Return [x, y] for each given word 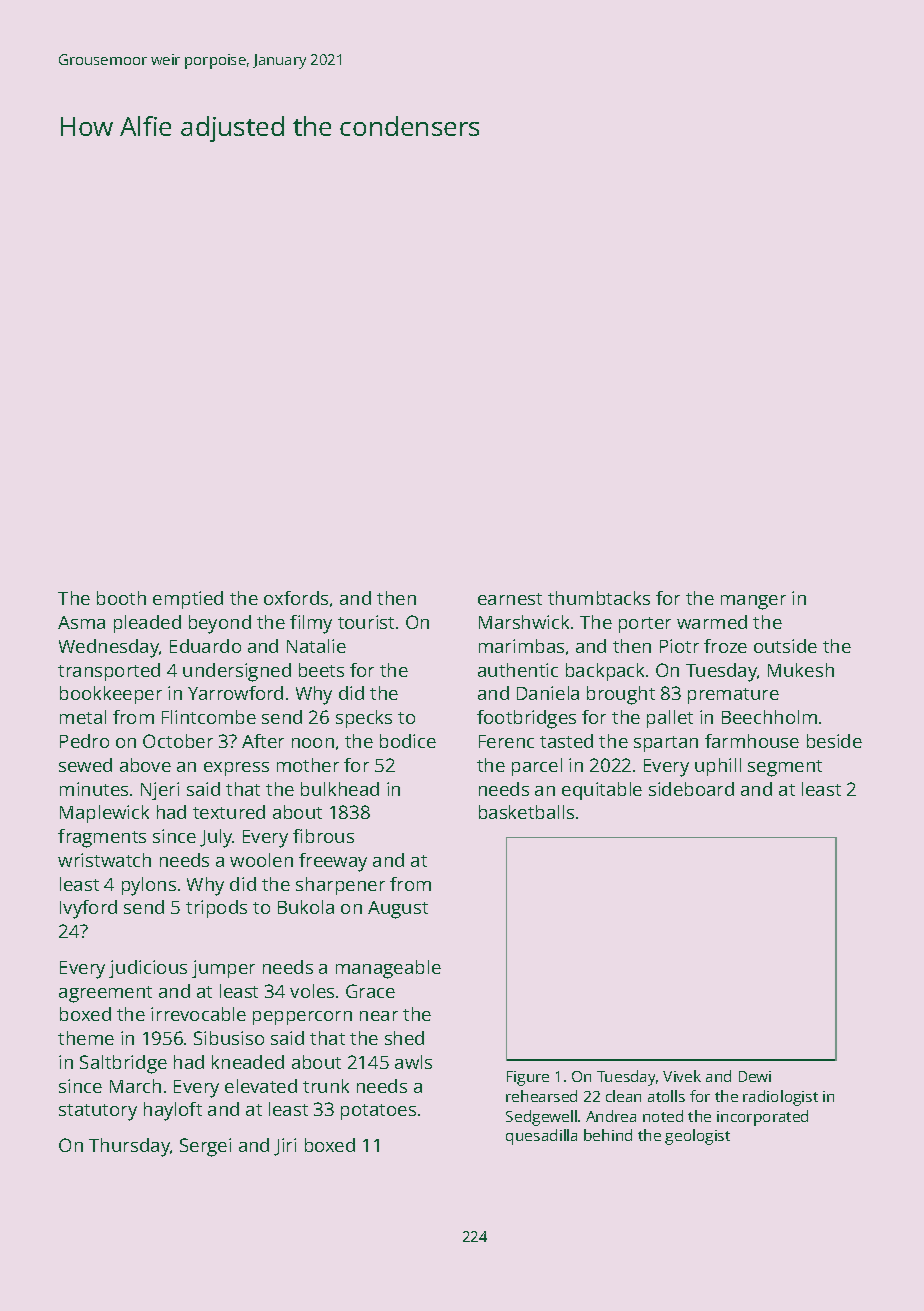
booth [121, 598]
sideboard [691, 789]
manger [753, 602]
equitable [602, 791]
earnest [510, 599]
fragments [102, 838]
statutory [98, 1112]
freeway [333, 862]
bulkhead [340, 789]
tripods [216, 909]
